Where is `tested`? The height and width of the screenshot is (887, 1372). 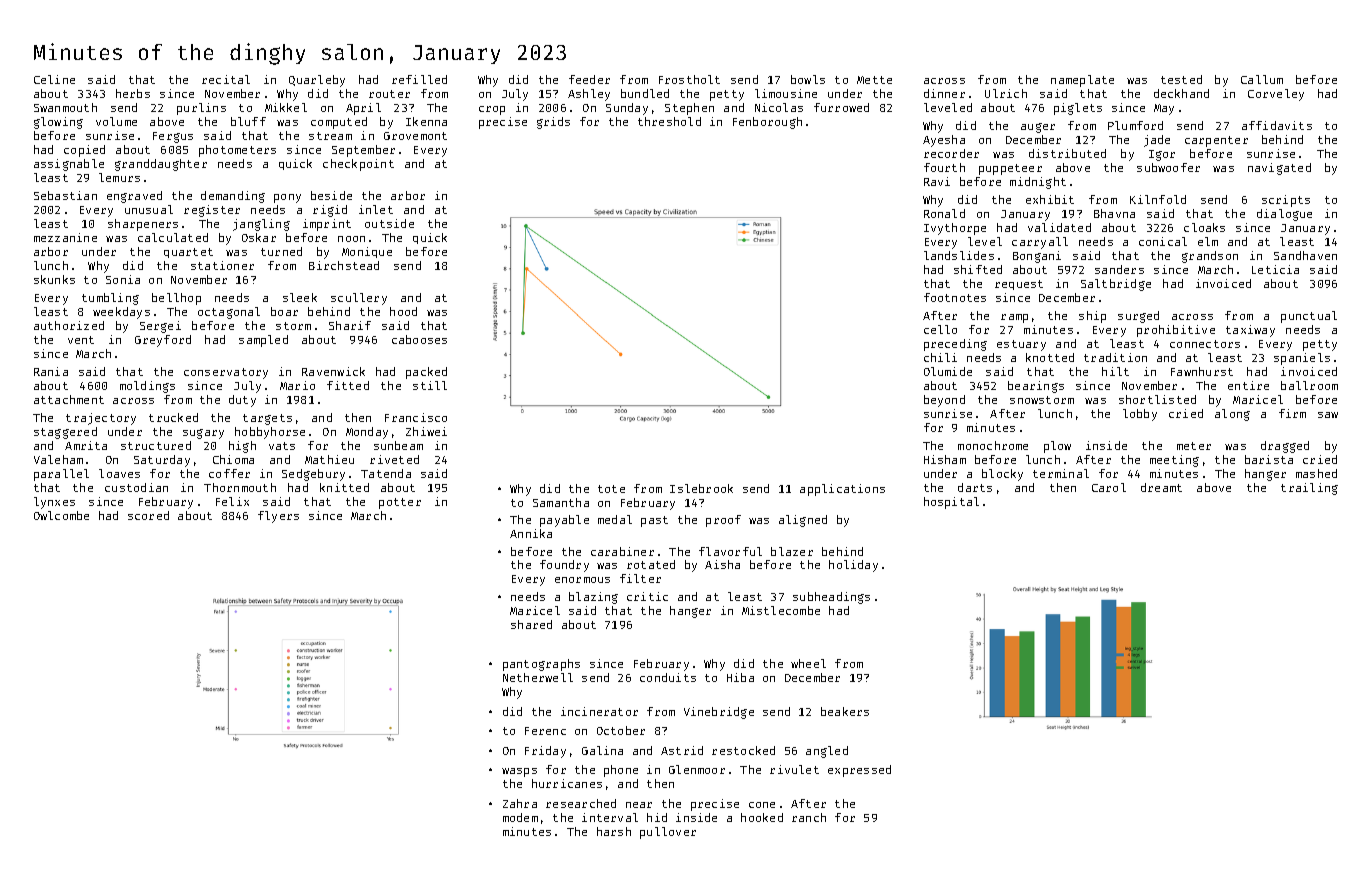 tested is located at coordinates (1181, 79).
